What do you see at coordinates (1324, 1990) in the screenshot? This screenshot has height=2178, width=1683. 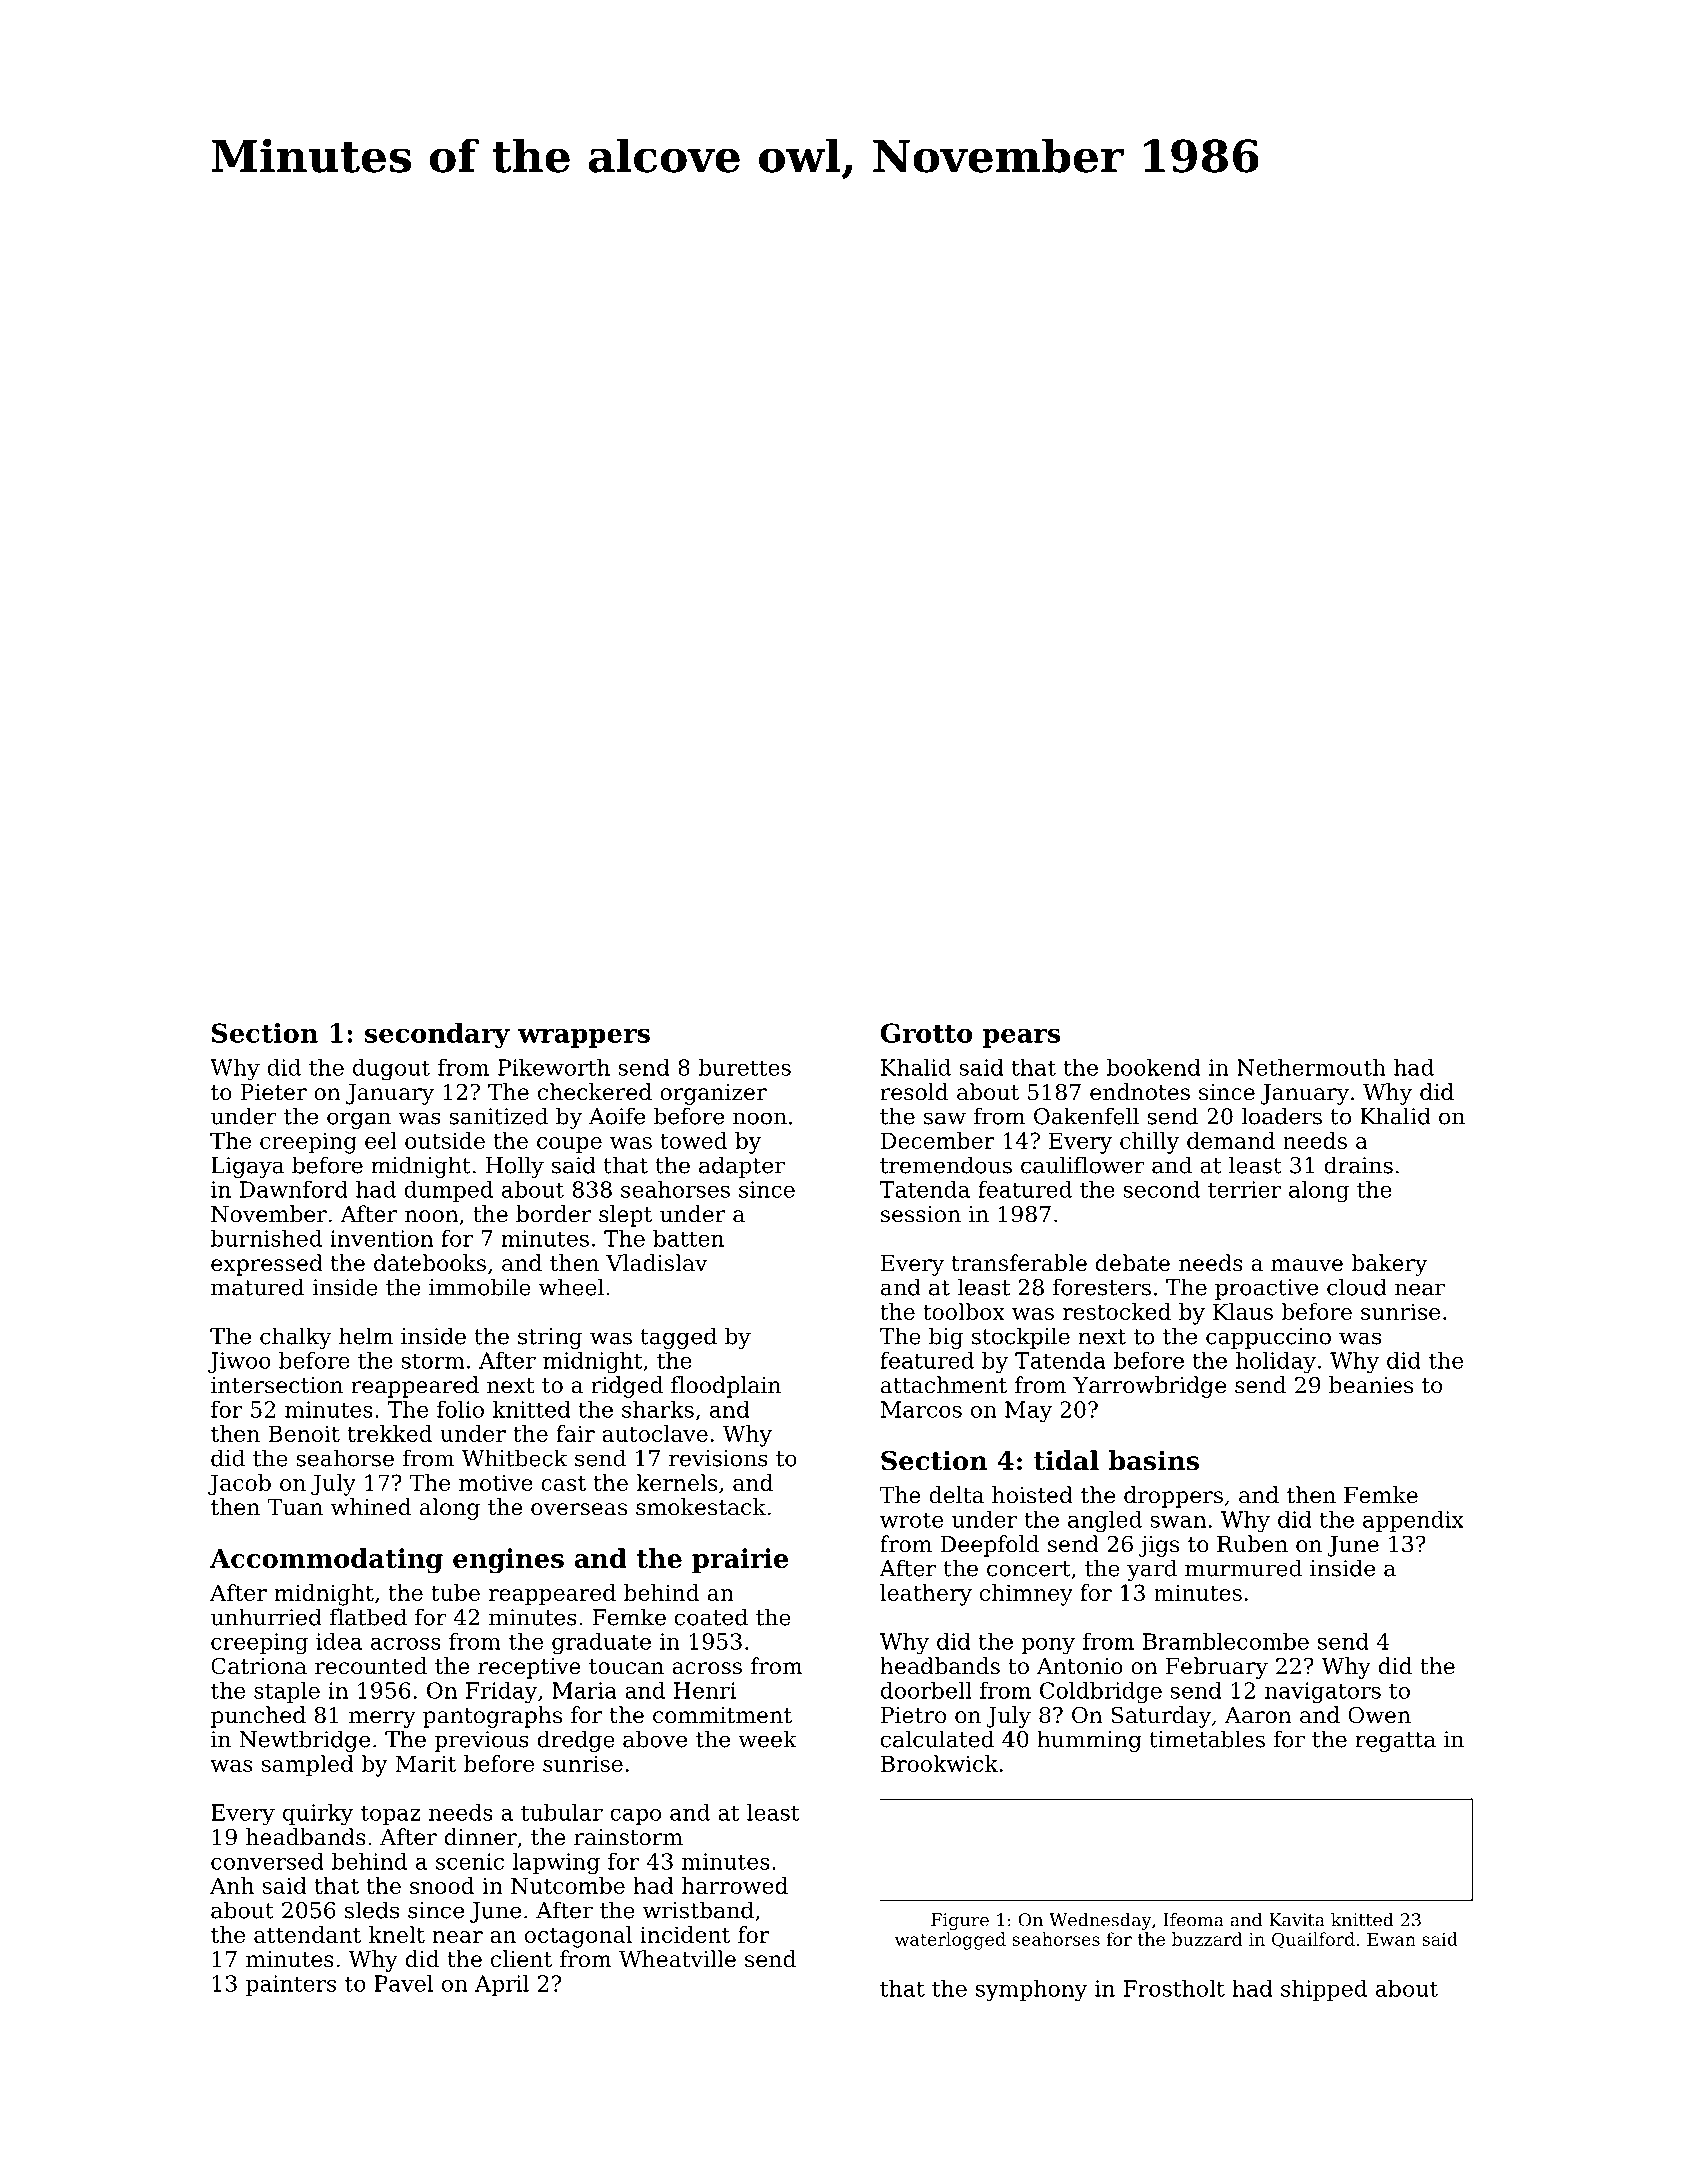 I see `shipped` at bounding box center [1324, 1990].
